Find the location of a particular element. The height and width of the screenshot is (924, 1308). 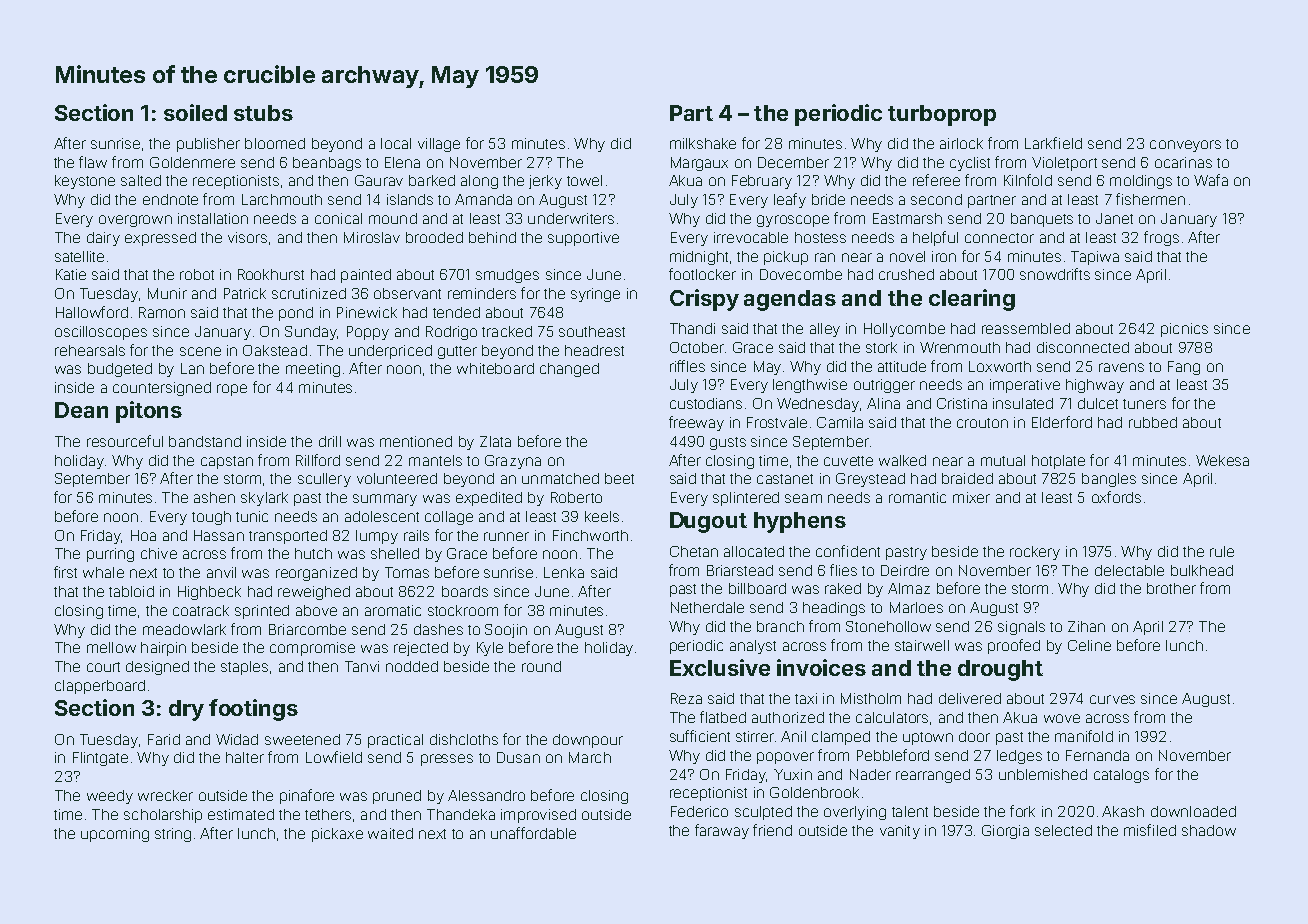

vanity is located at coordinates (900, 832).
